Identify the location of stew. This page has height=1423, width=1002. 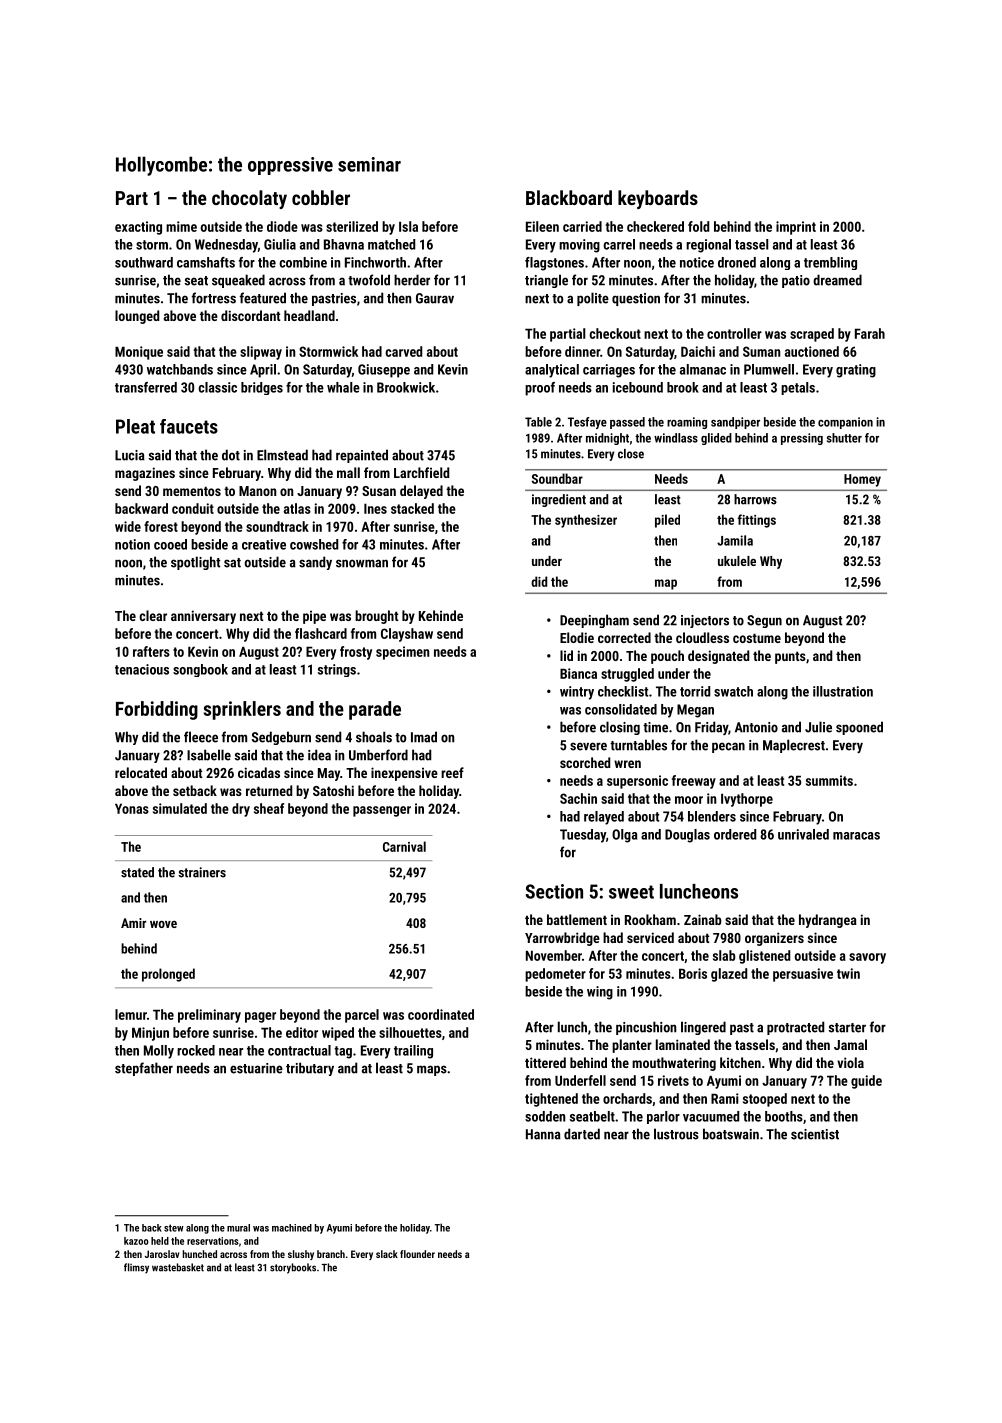
(174, 1228).
